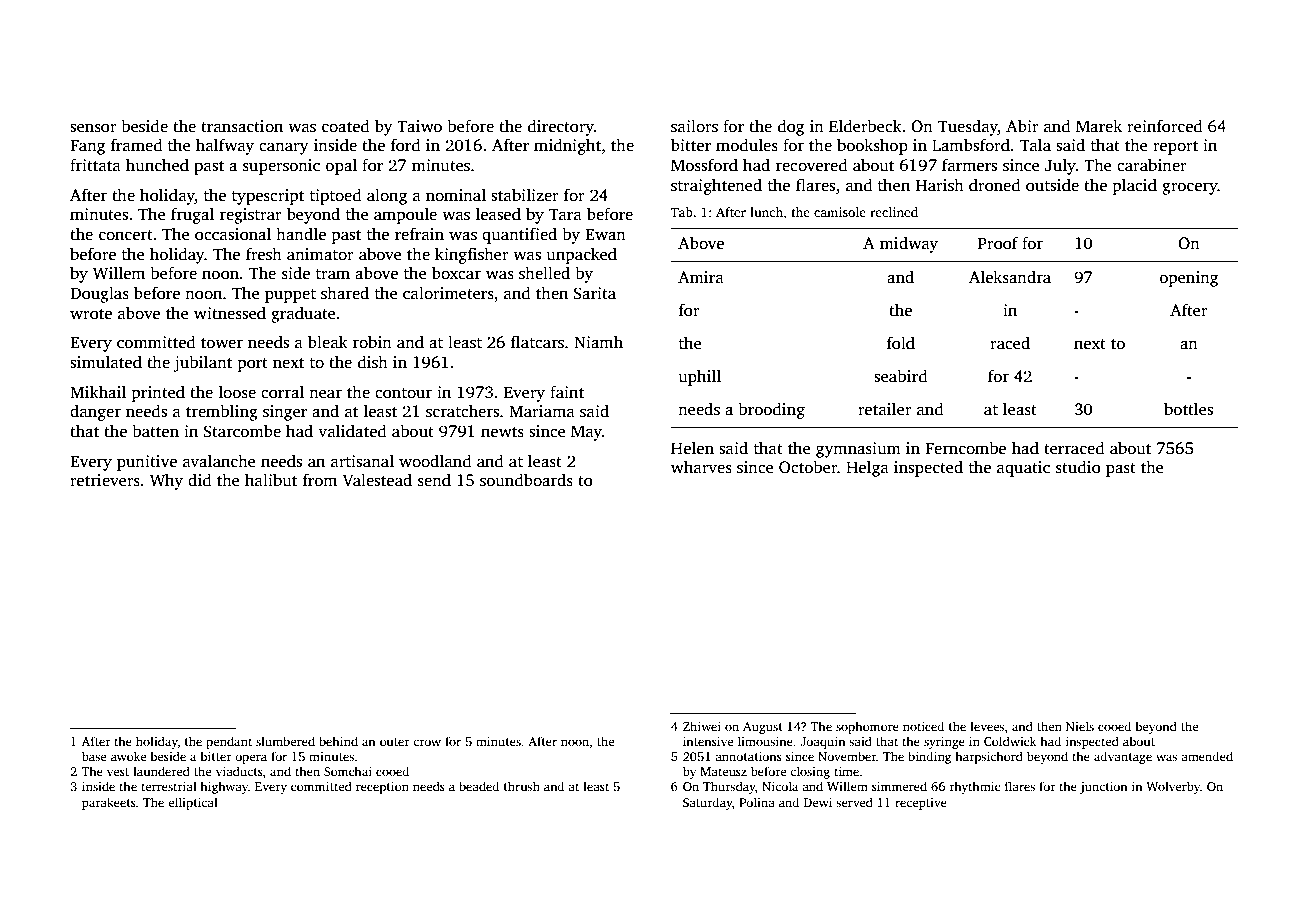 The height and width of the document is (924, 1308). Describe the element at coordinates (525, 195) in the document. I see `stabilizer` at that location.
